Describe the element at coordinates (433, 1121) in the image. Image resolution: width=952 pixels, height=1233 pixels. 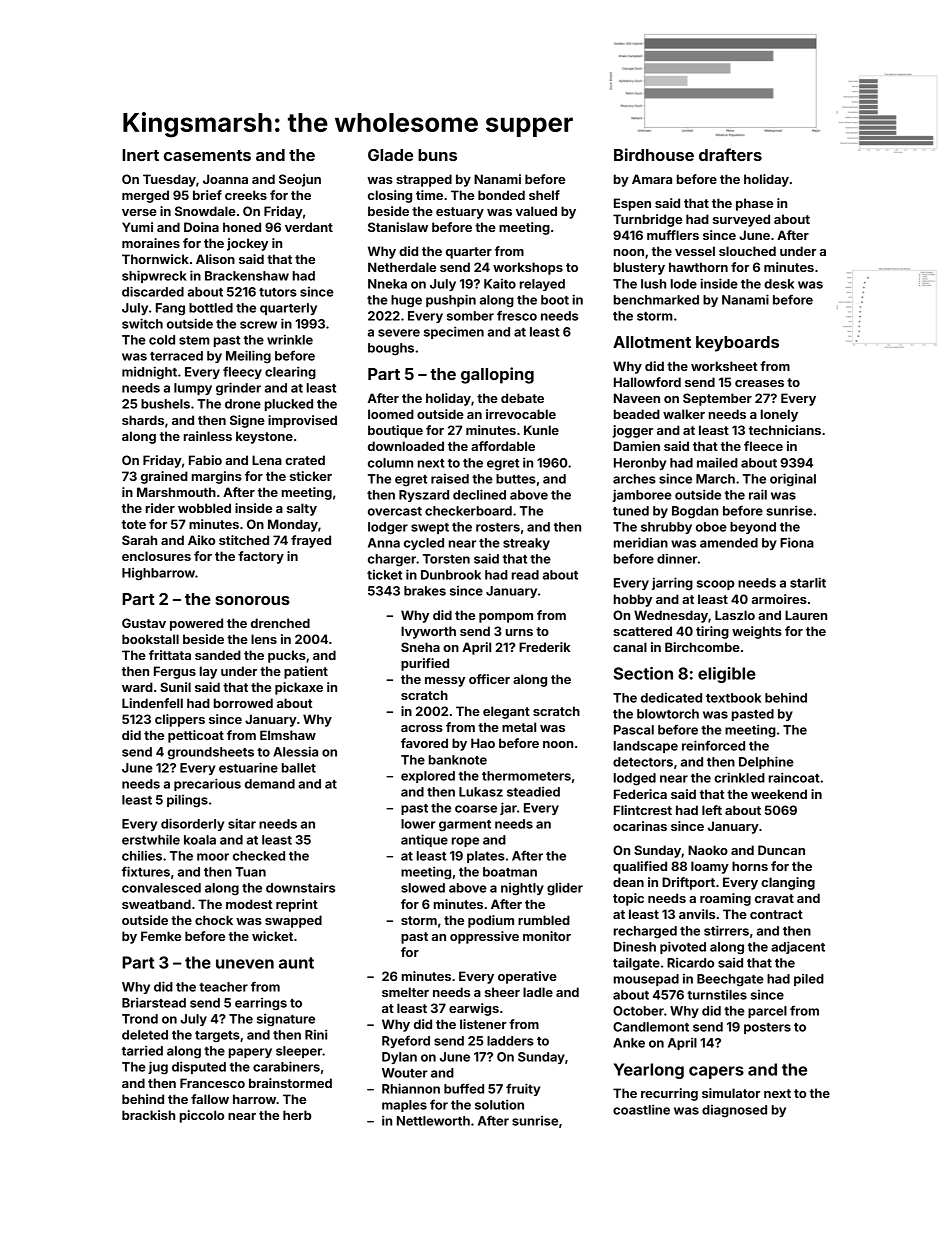
I see `Nettleworth` at that location.
